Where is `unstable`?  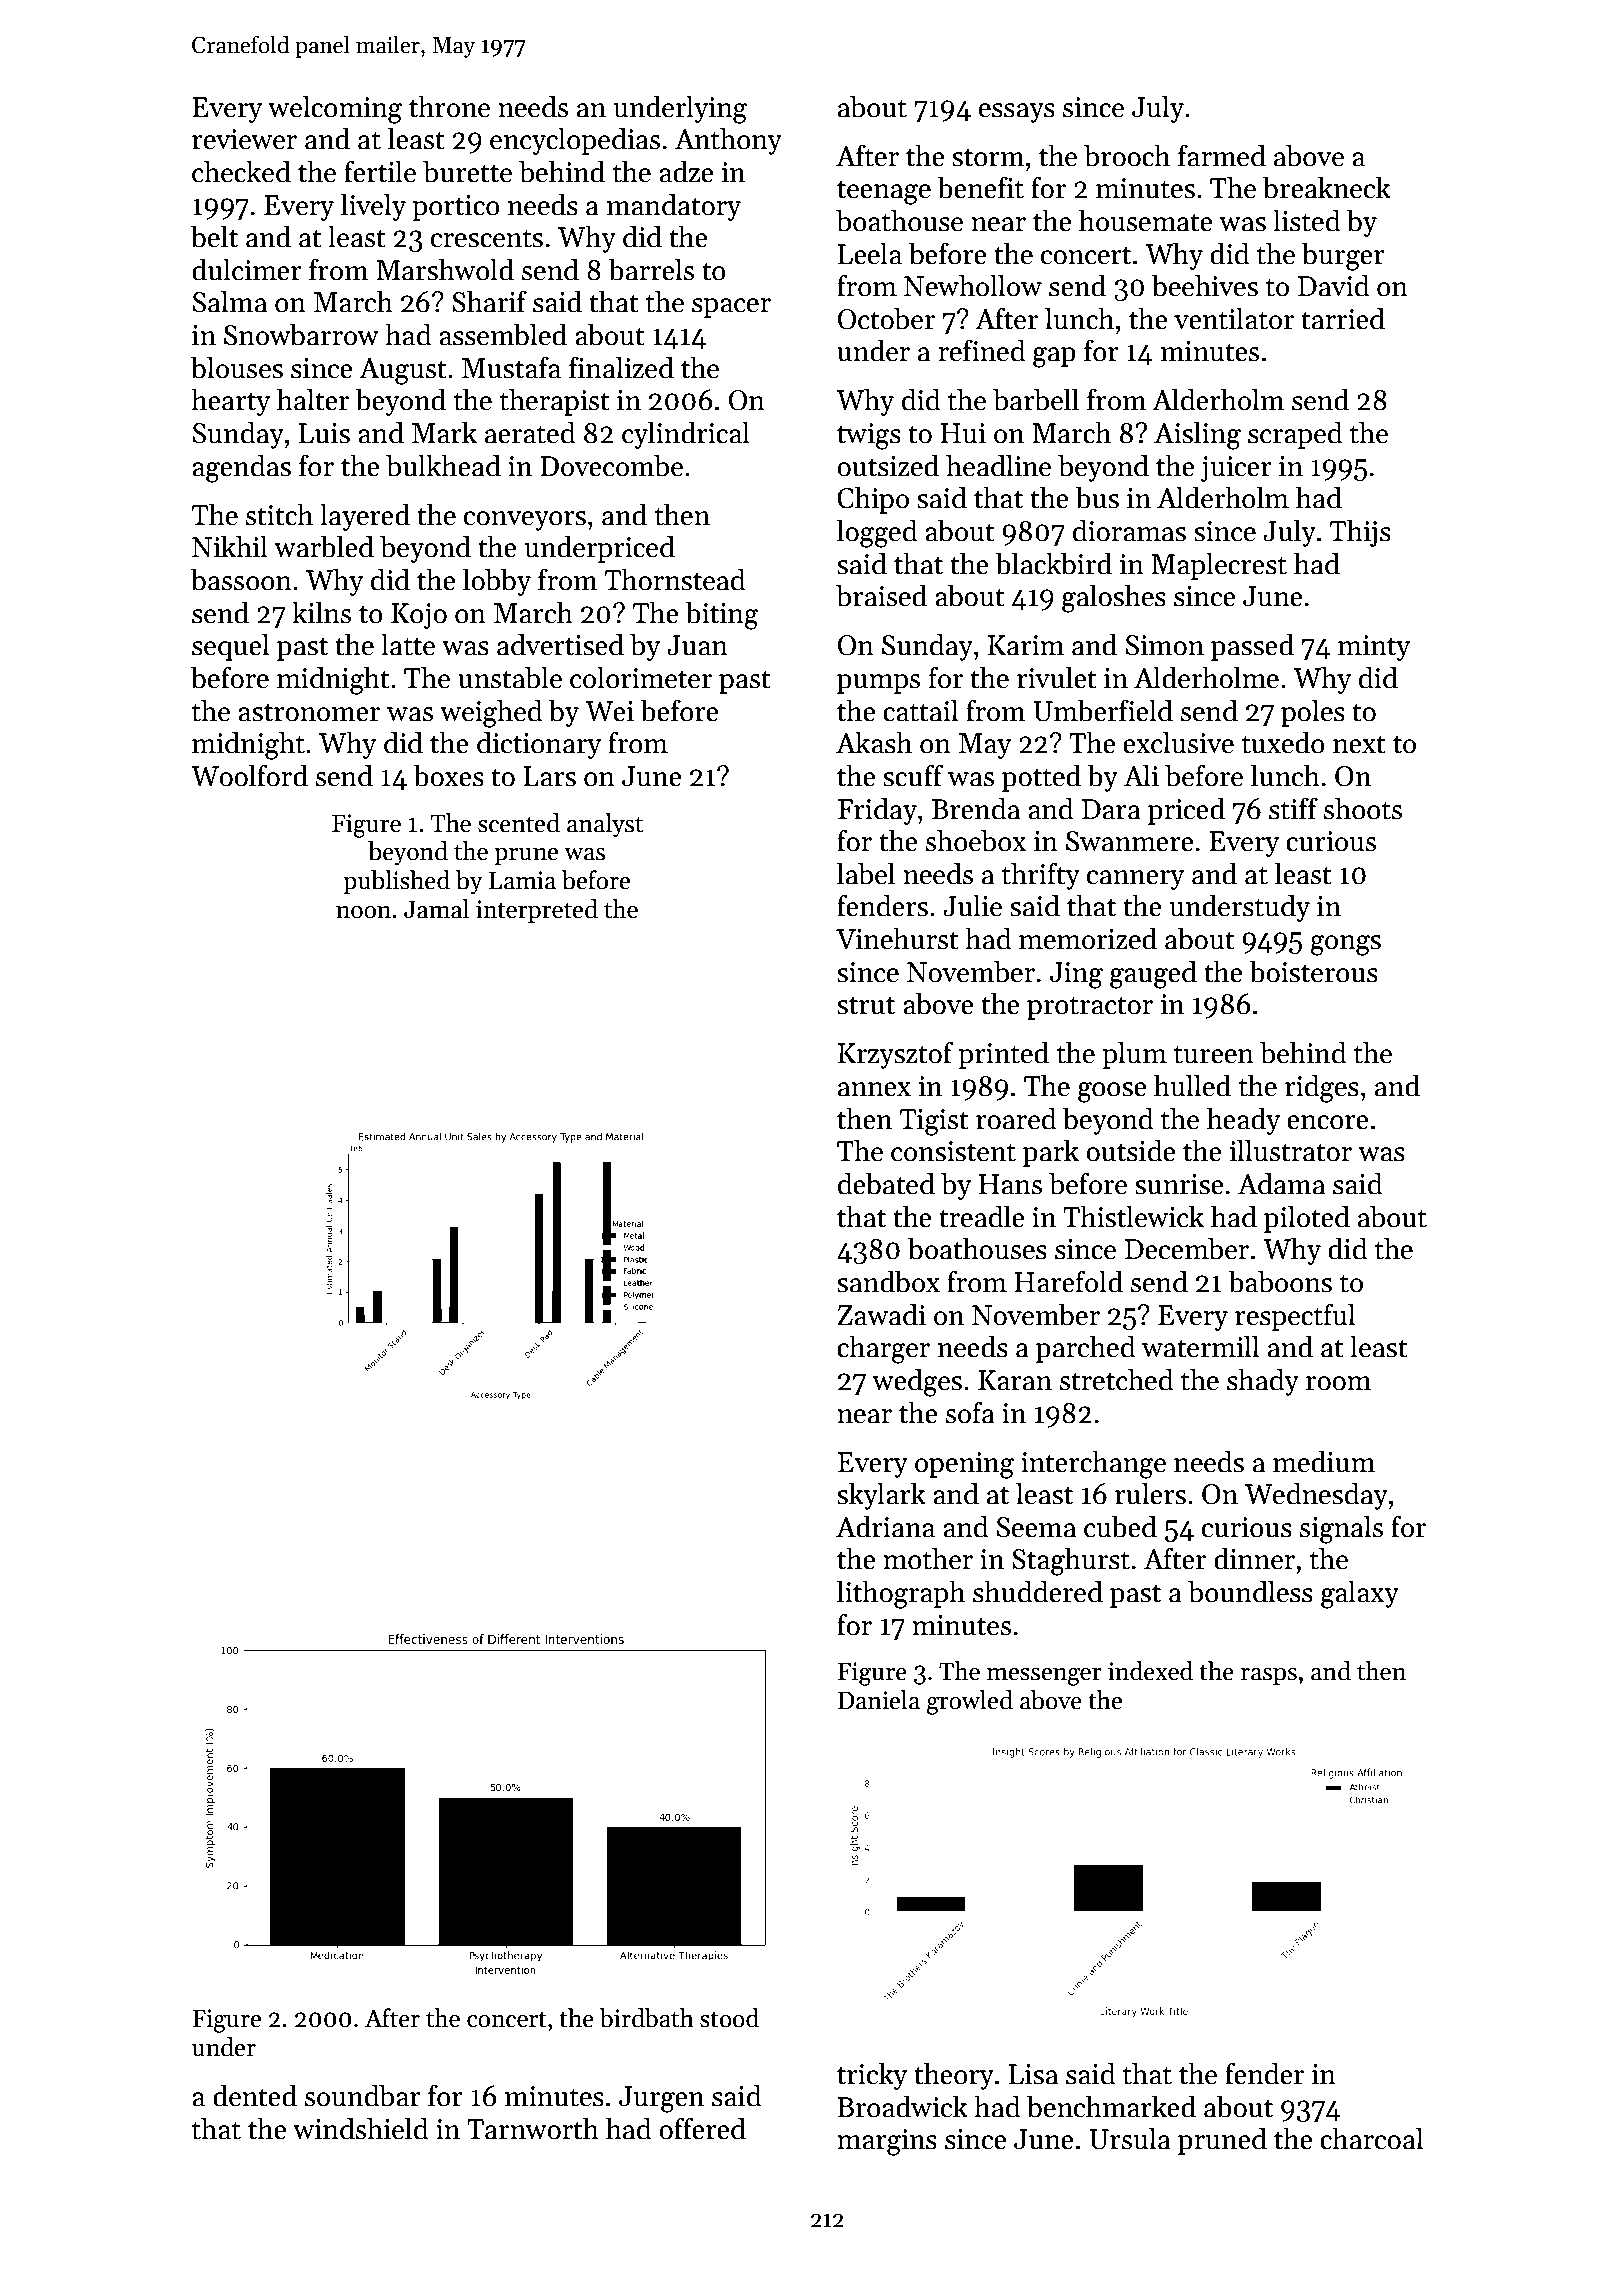
unstable is located at coordinates (510, 677).
